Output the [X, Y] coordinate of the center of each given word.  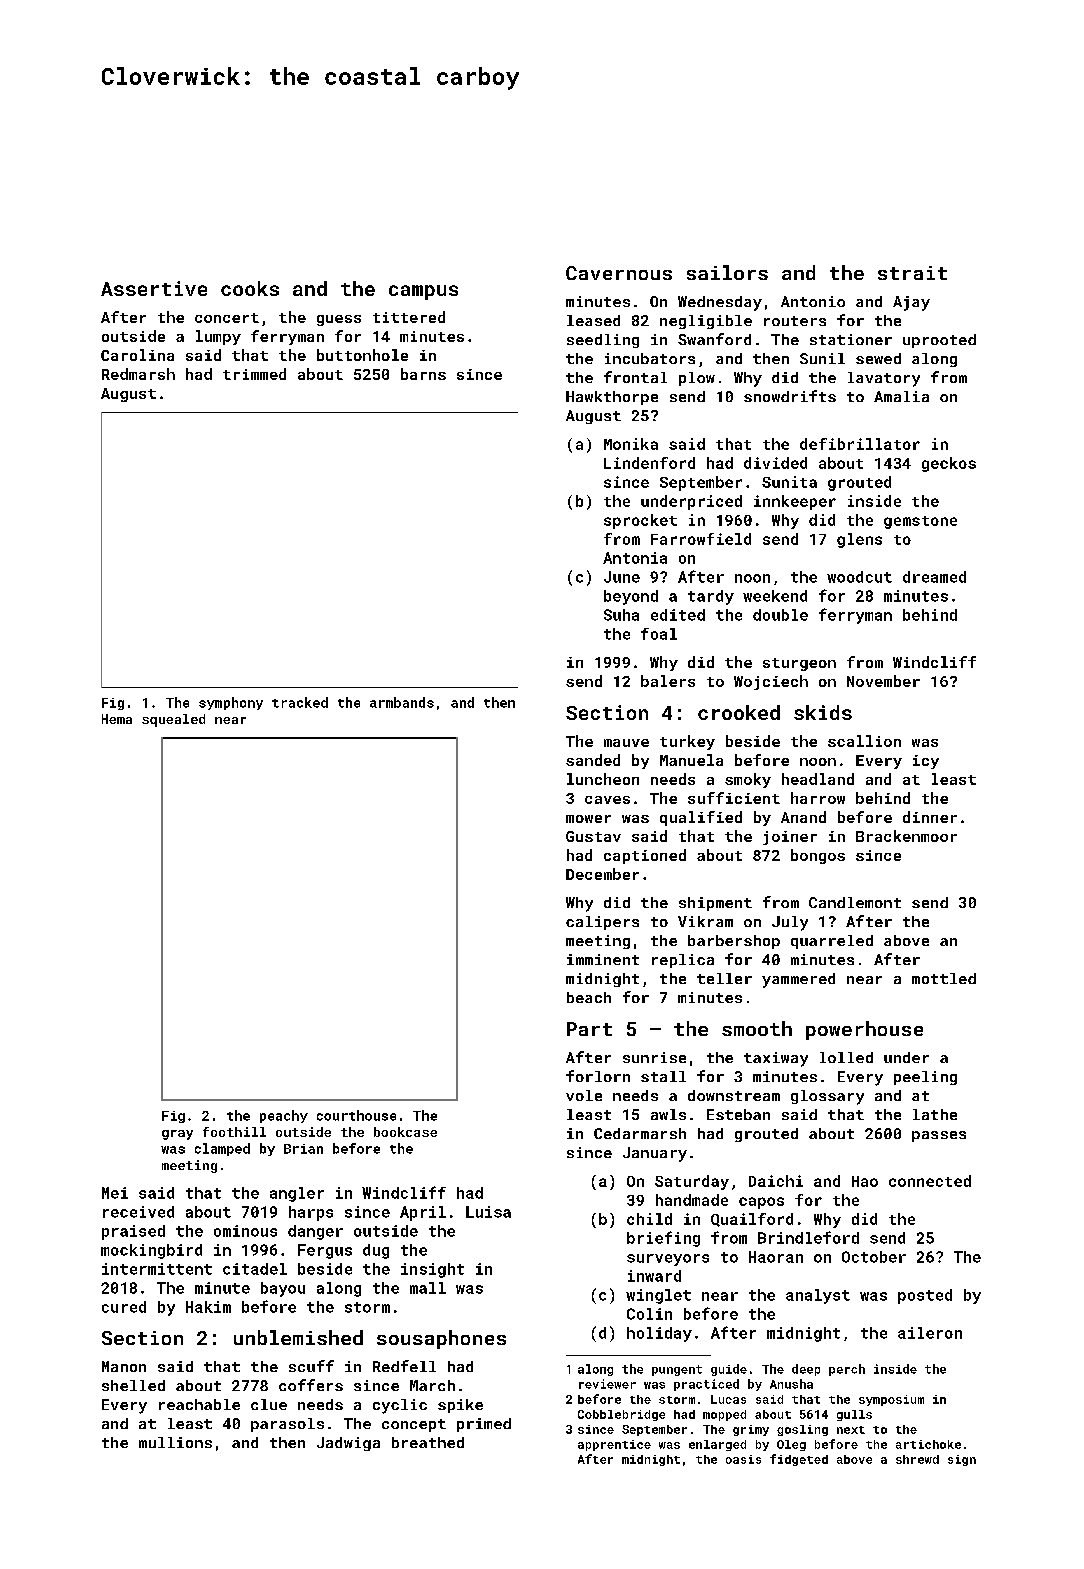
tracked [300, 702]
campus [423, 292]
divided [775, 463]
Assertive [154, 288]
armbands [402, 702]
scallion [864, 741]
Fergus [325, 1251]
